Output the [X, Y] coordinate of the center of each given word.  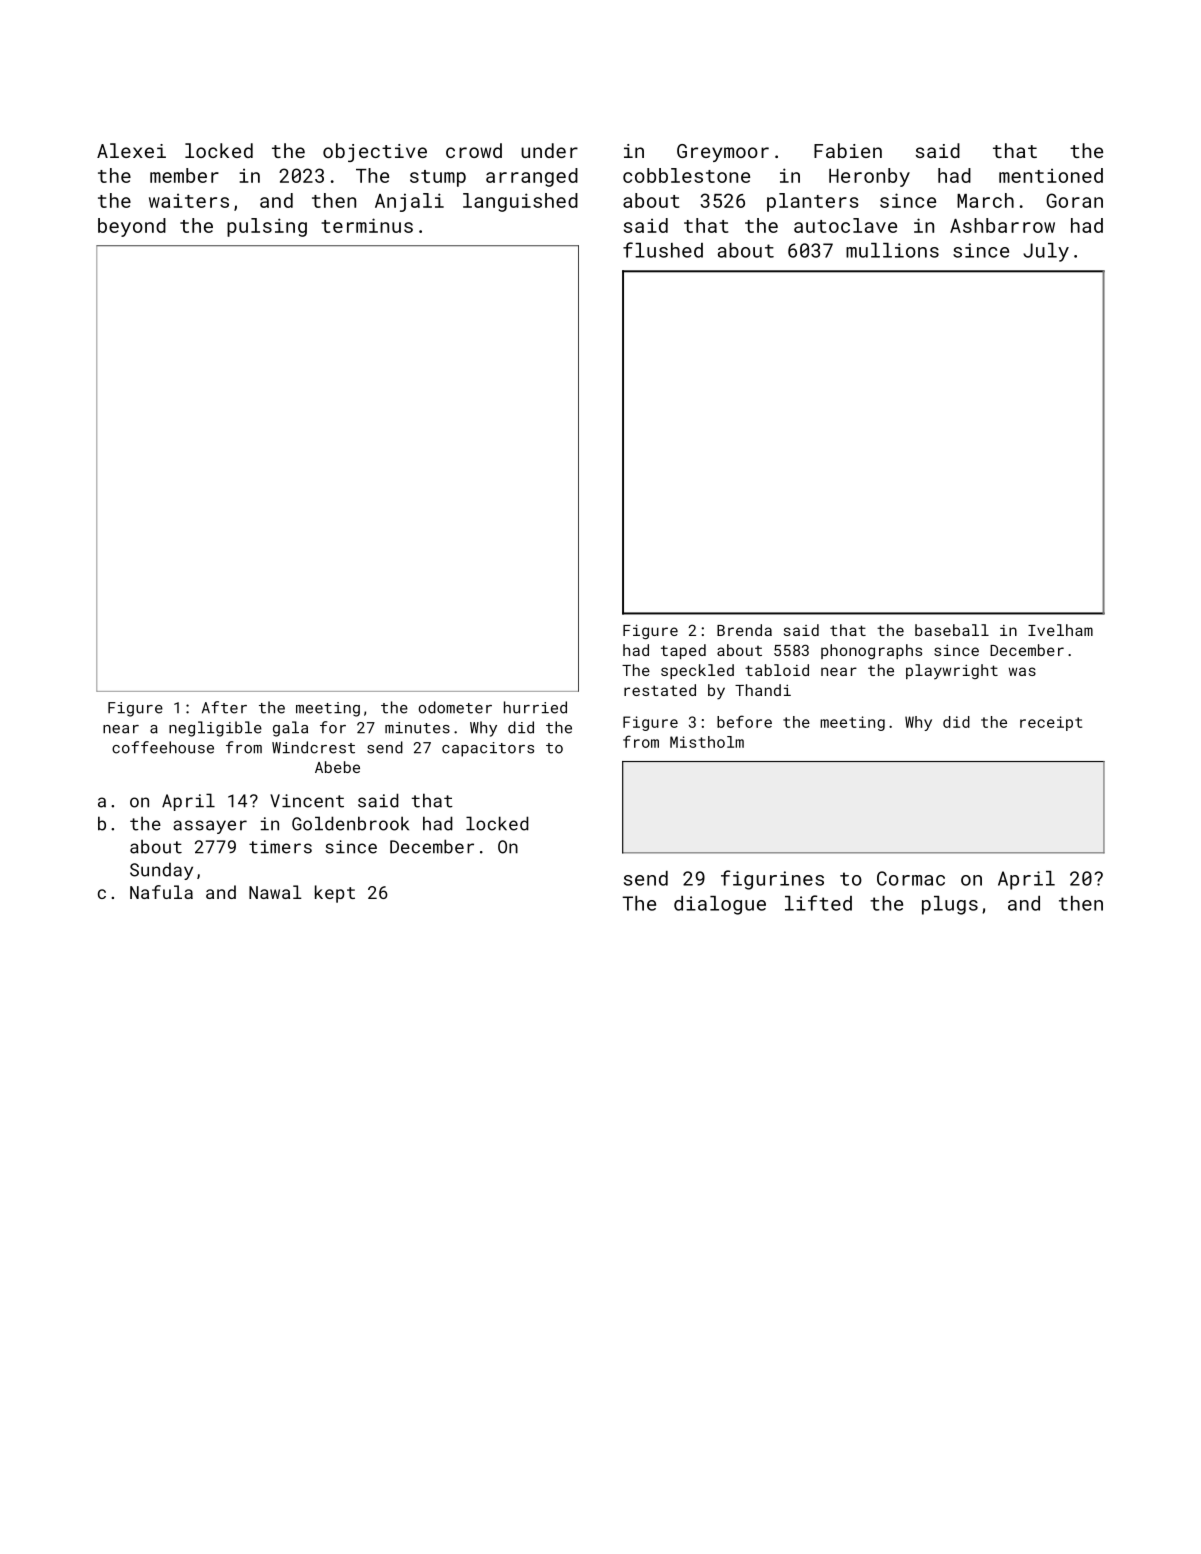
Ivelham [1060, 630]
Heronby [869, 177]
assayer [210, 827]
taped [683, 651]
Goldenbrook [350, 823]
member [184, 175]
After [224, 707]
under [549, 150]
